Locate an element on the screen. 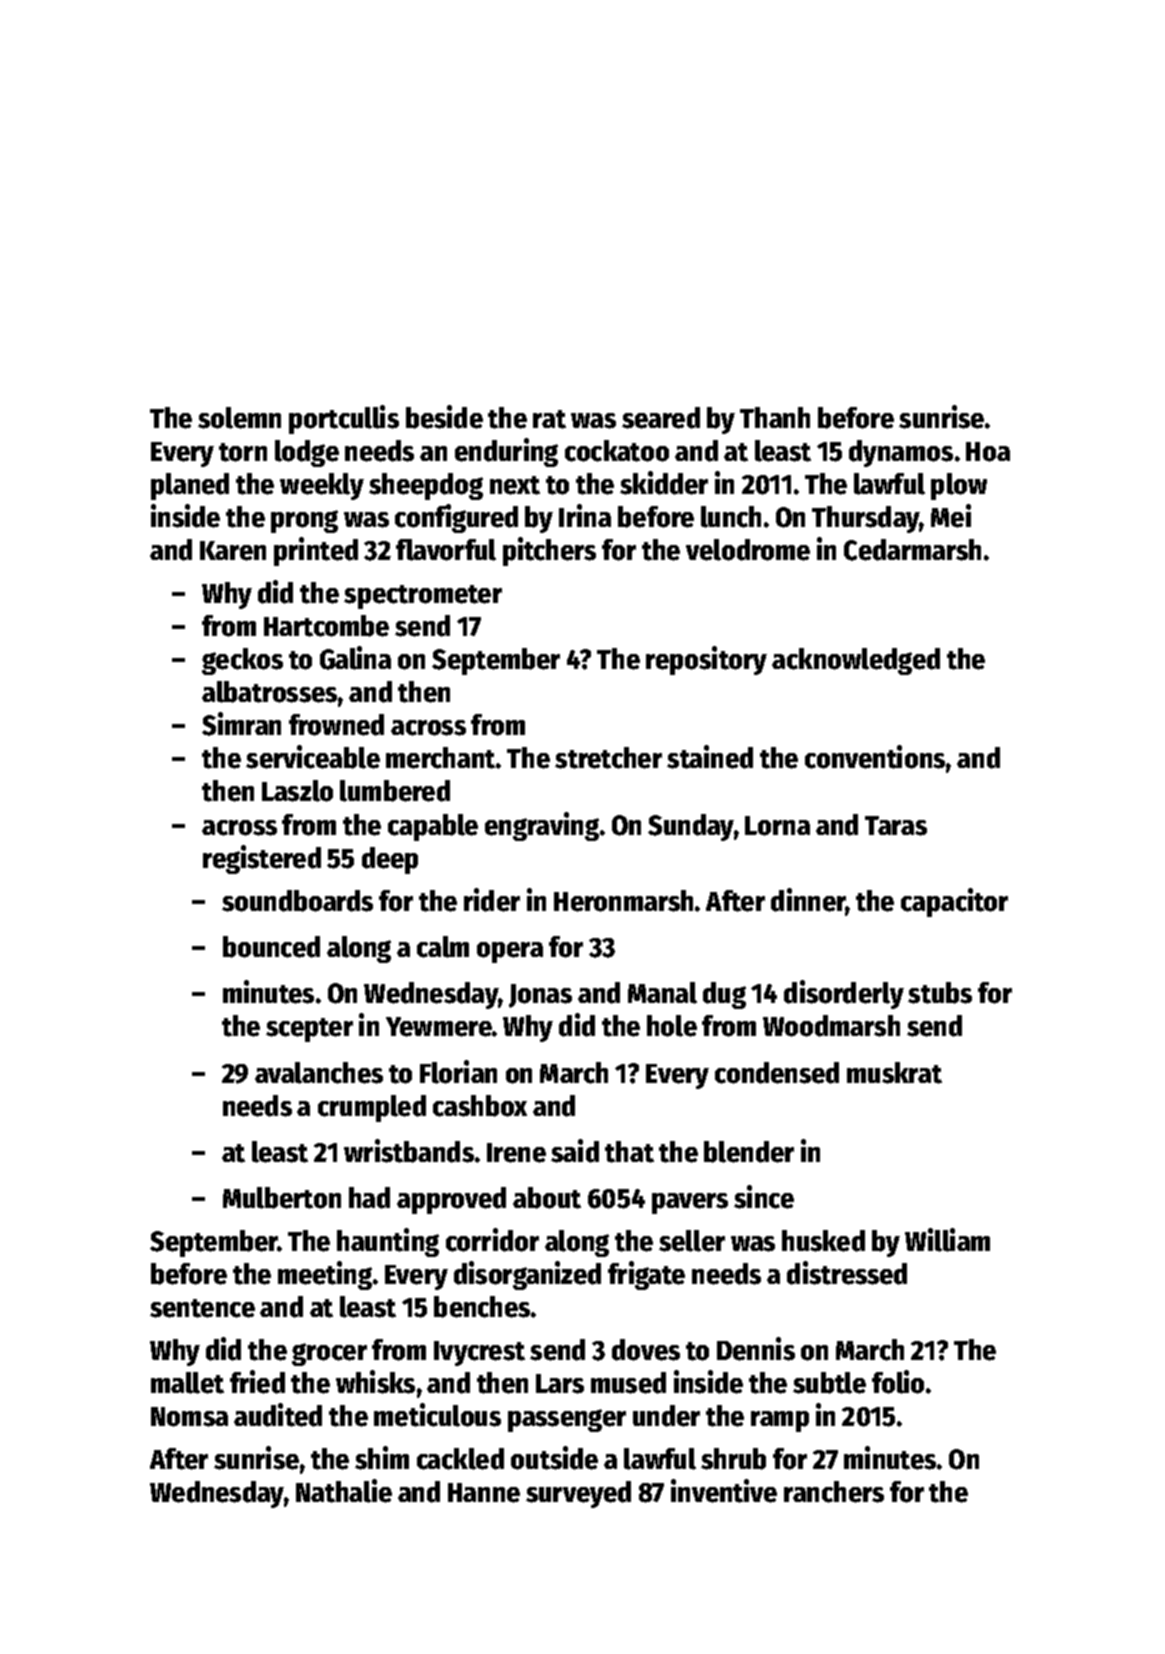  folio is located at coordinates (898, 1382).
